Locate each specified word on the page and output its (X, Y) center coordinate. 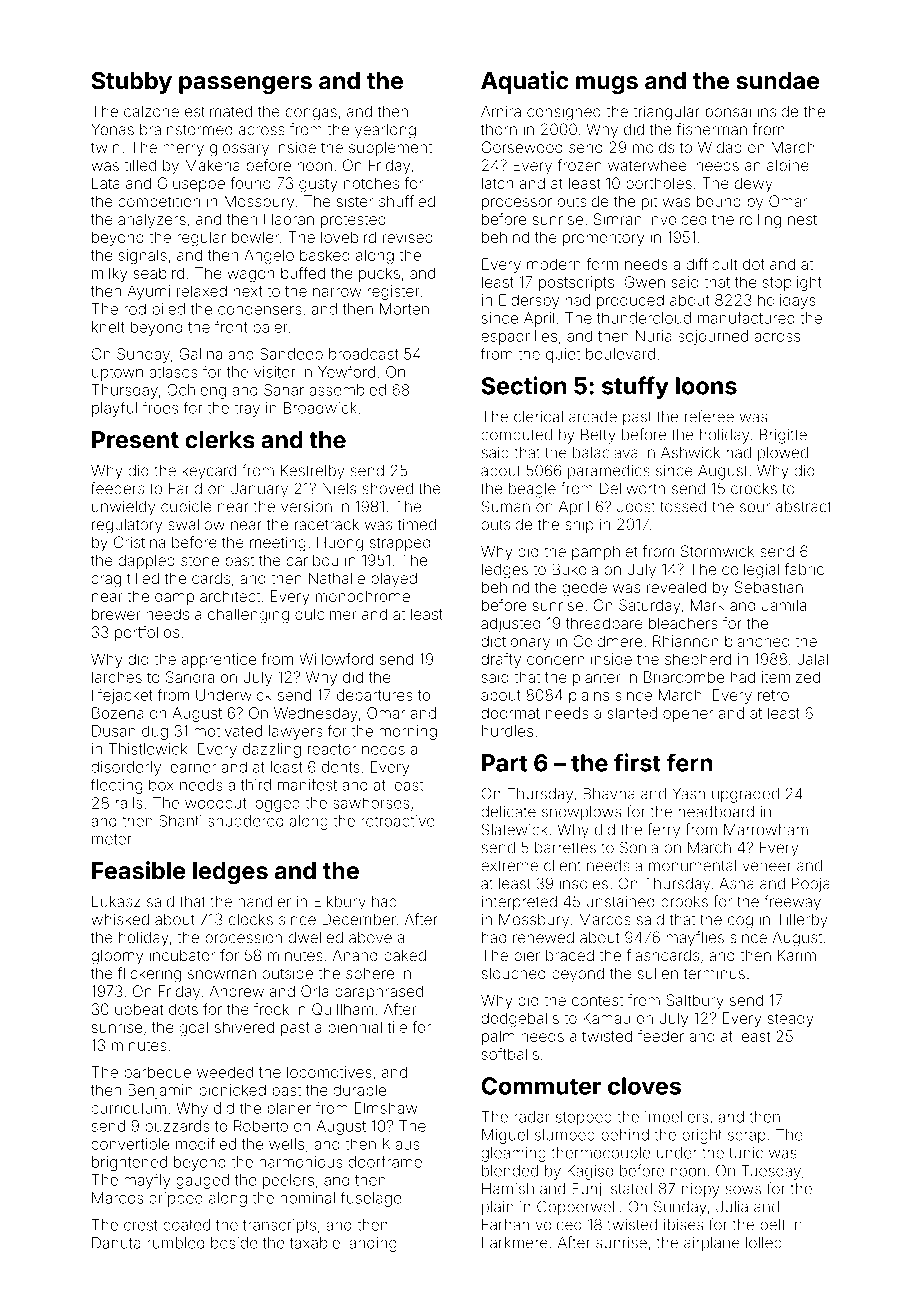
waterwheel (649, 165)
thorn (499, 129)
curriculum (128, 1108)
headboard (716, 812)
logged (276, 804)
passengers (245, 85)
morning (408, 732)
